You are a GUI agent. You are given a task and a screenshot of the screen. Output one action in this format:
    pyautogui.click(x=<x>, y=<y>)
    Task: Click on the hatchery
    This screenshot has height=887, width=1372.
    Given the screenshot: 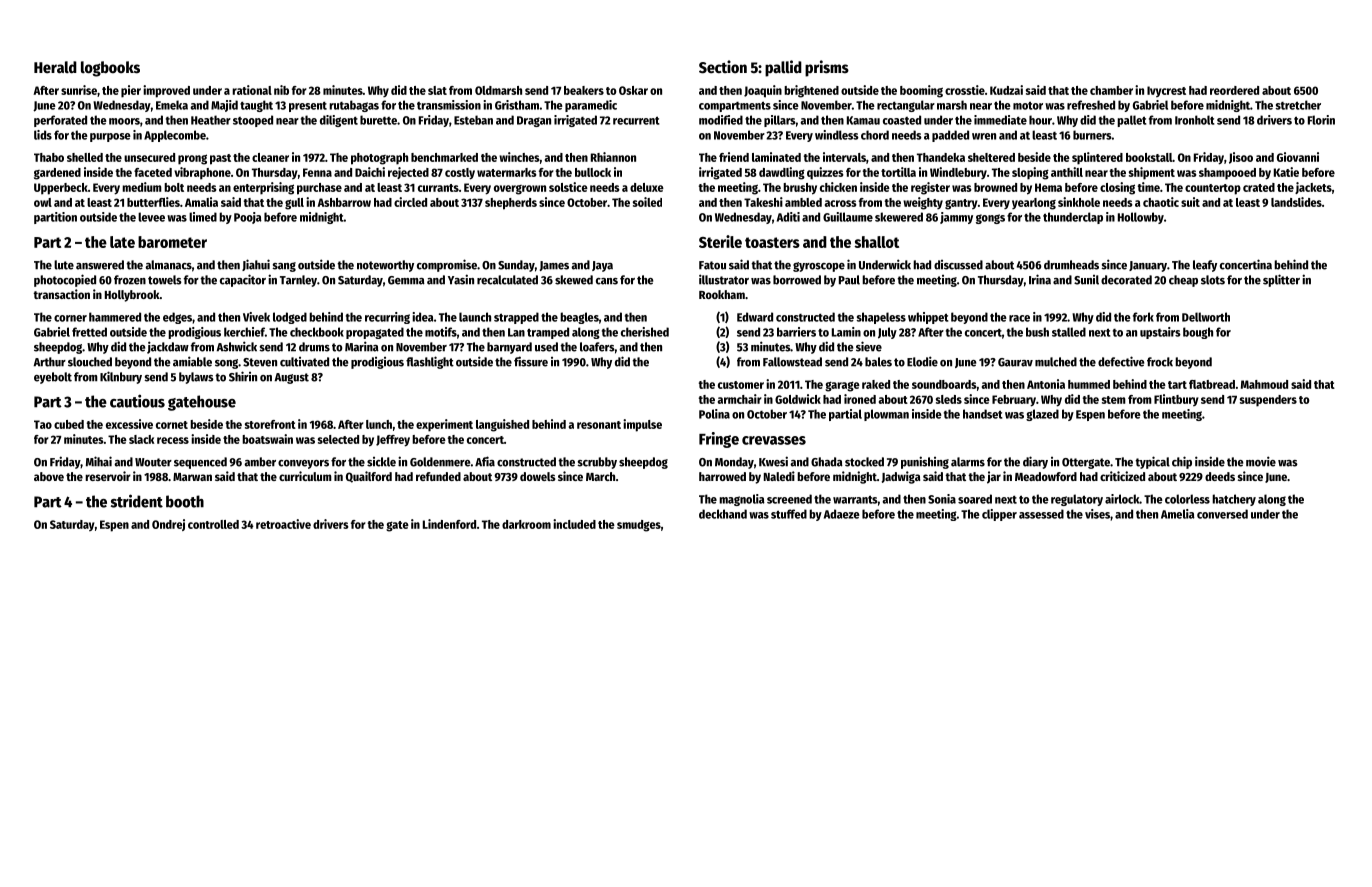 What is the action you would take?
    pyautogui.click(x=1234, y=500)
